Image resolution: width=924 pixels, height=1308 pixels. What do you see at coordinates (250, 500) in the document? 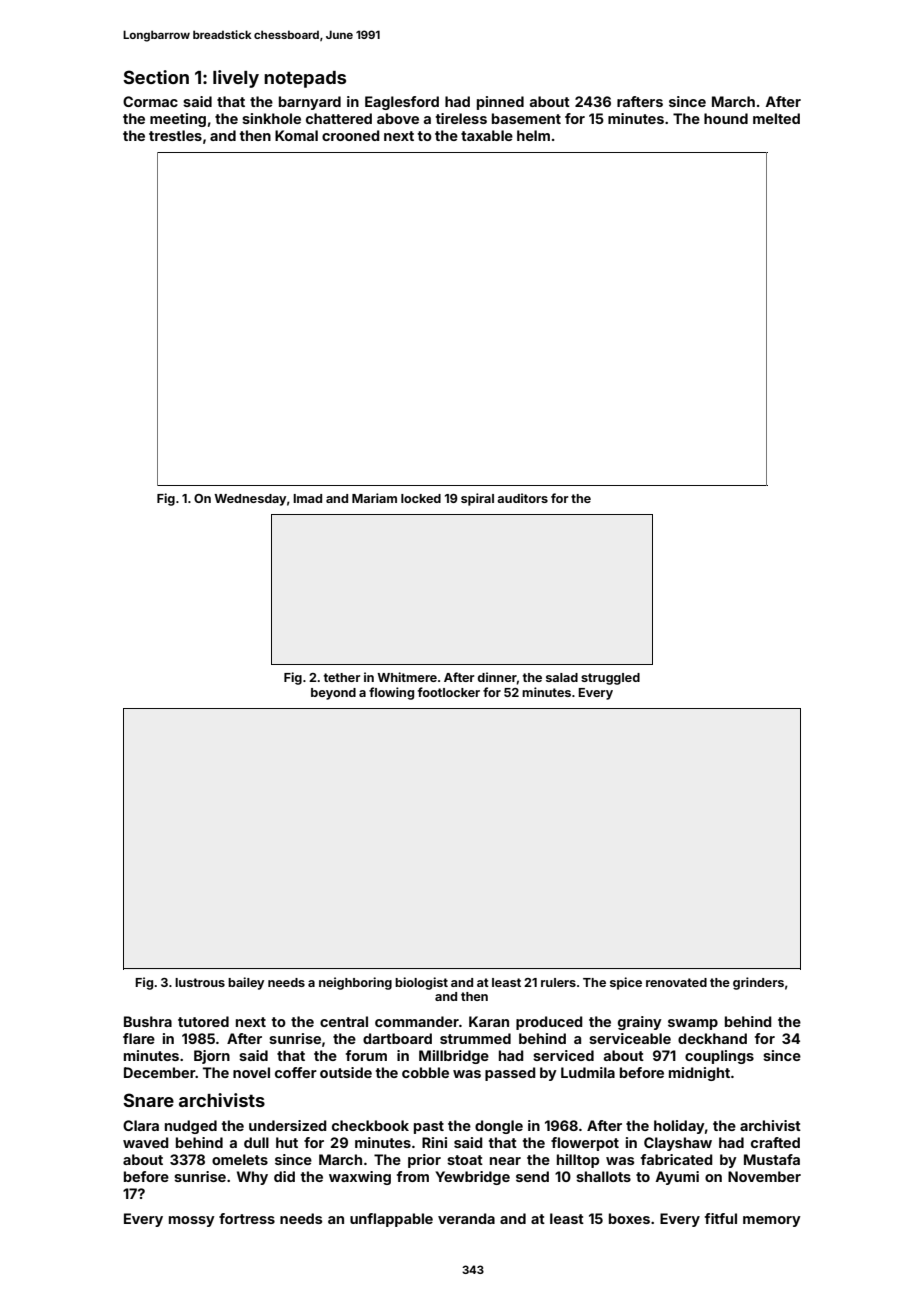
I see `Wednesday` at bounding box center [250, 500].
